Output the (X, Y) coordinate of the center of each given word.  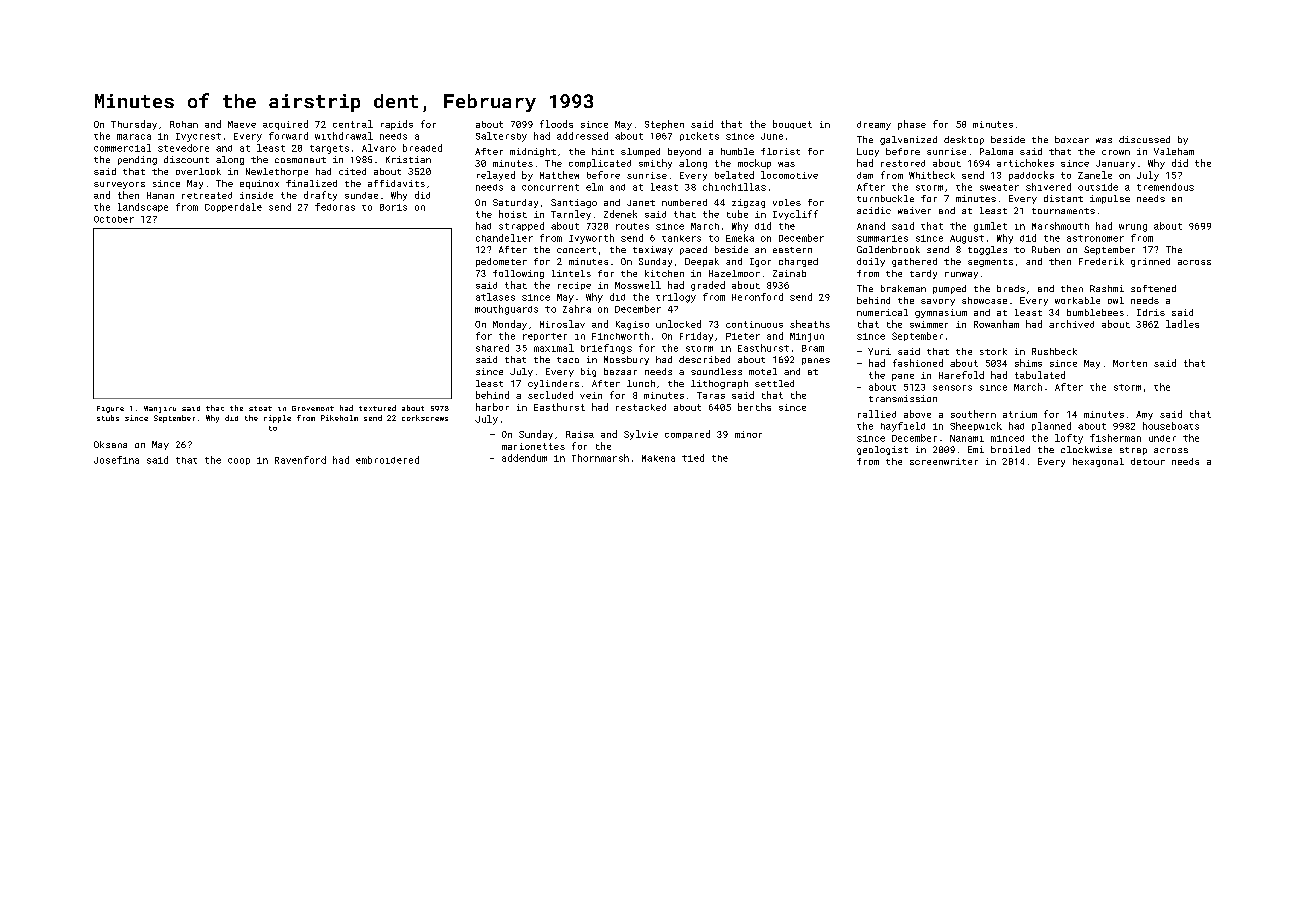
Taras (711, 395)
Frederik (1101, 261)
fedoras (335, 207)
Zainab (789, 273)
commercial (122, 148)
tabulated (1040, 375)
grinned (1150, 262)
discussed (1144, 139)
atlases (495, 297)
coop (239, 461)
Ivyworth (591, 239)
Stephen (664, 125)
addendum (524, 458)
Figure (110, 409)
